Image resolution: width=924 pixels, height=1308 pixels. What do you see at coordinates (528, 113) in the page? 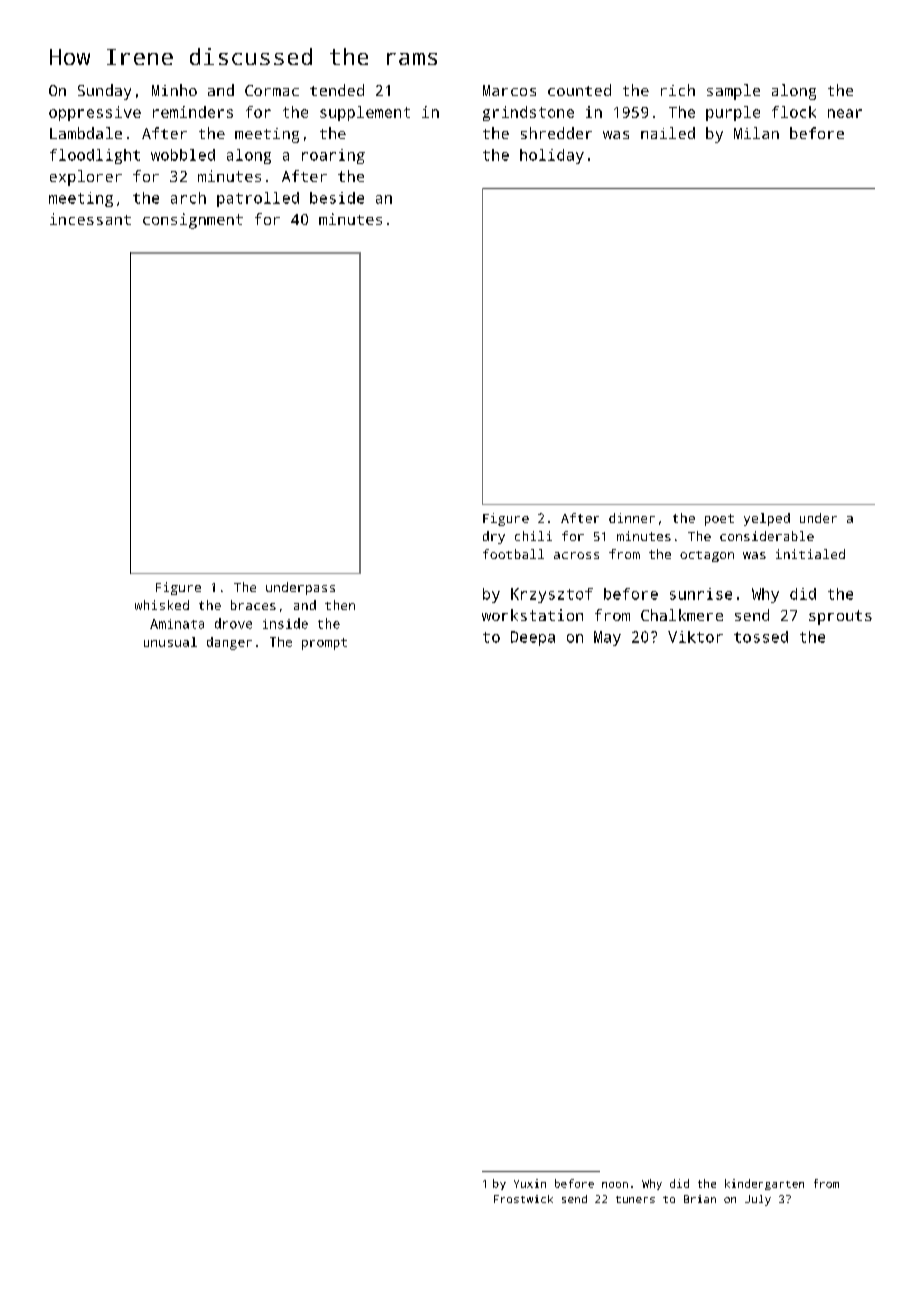
I see `grindstone` at bounding box center [528, 113].
